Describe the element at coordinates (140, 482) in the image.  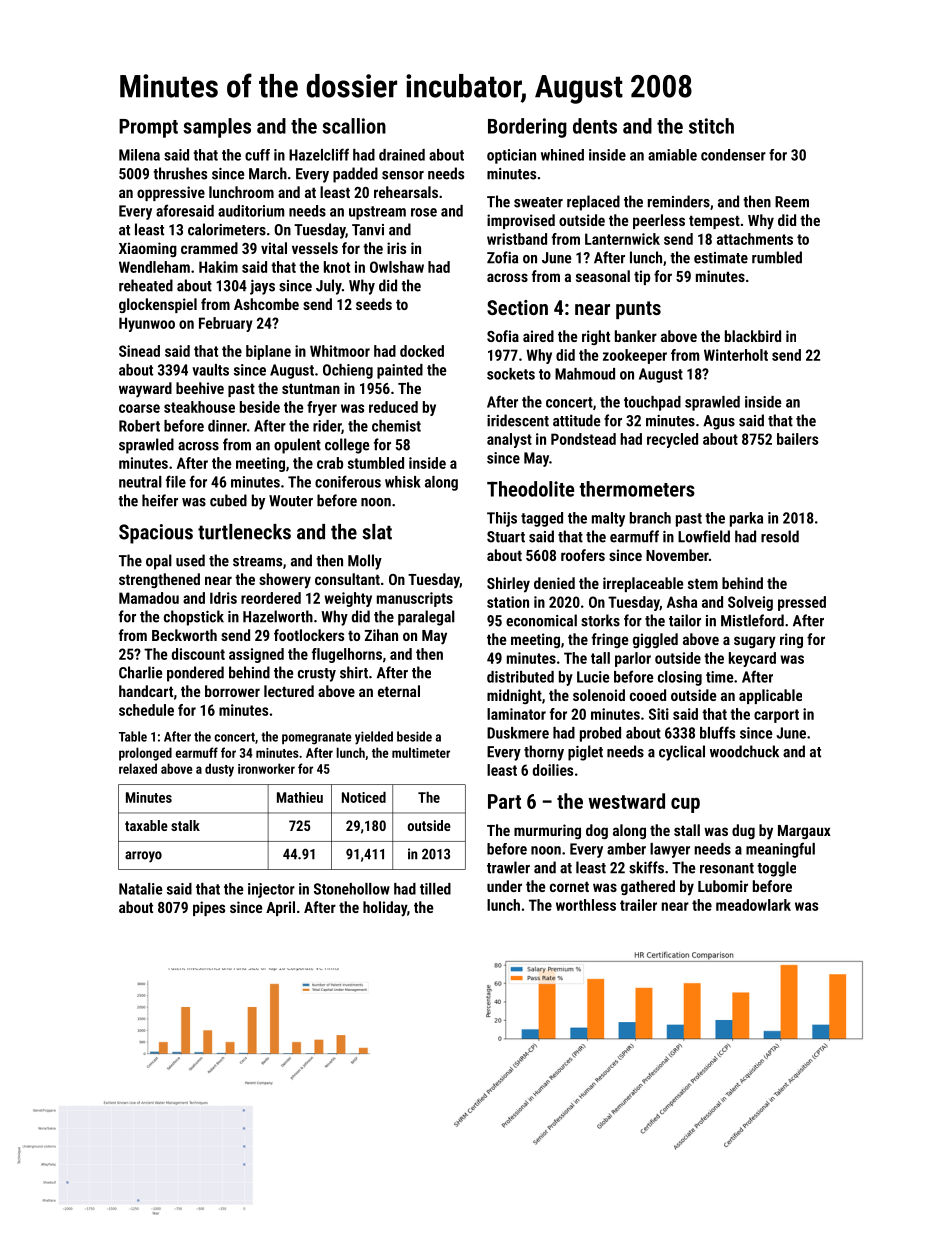
I see `neutral` at that location.
